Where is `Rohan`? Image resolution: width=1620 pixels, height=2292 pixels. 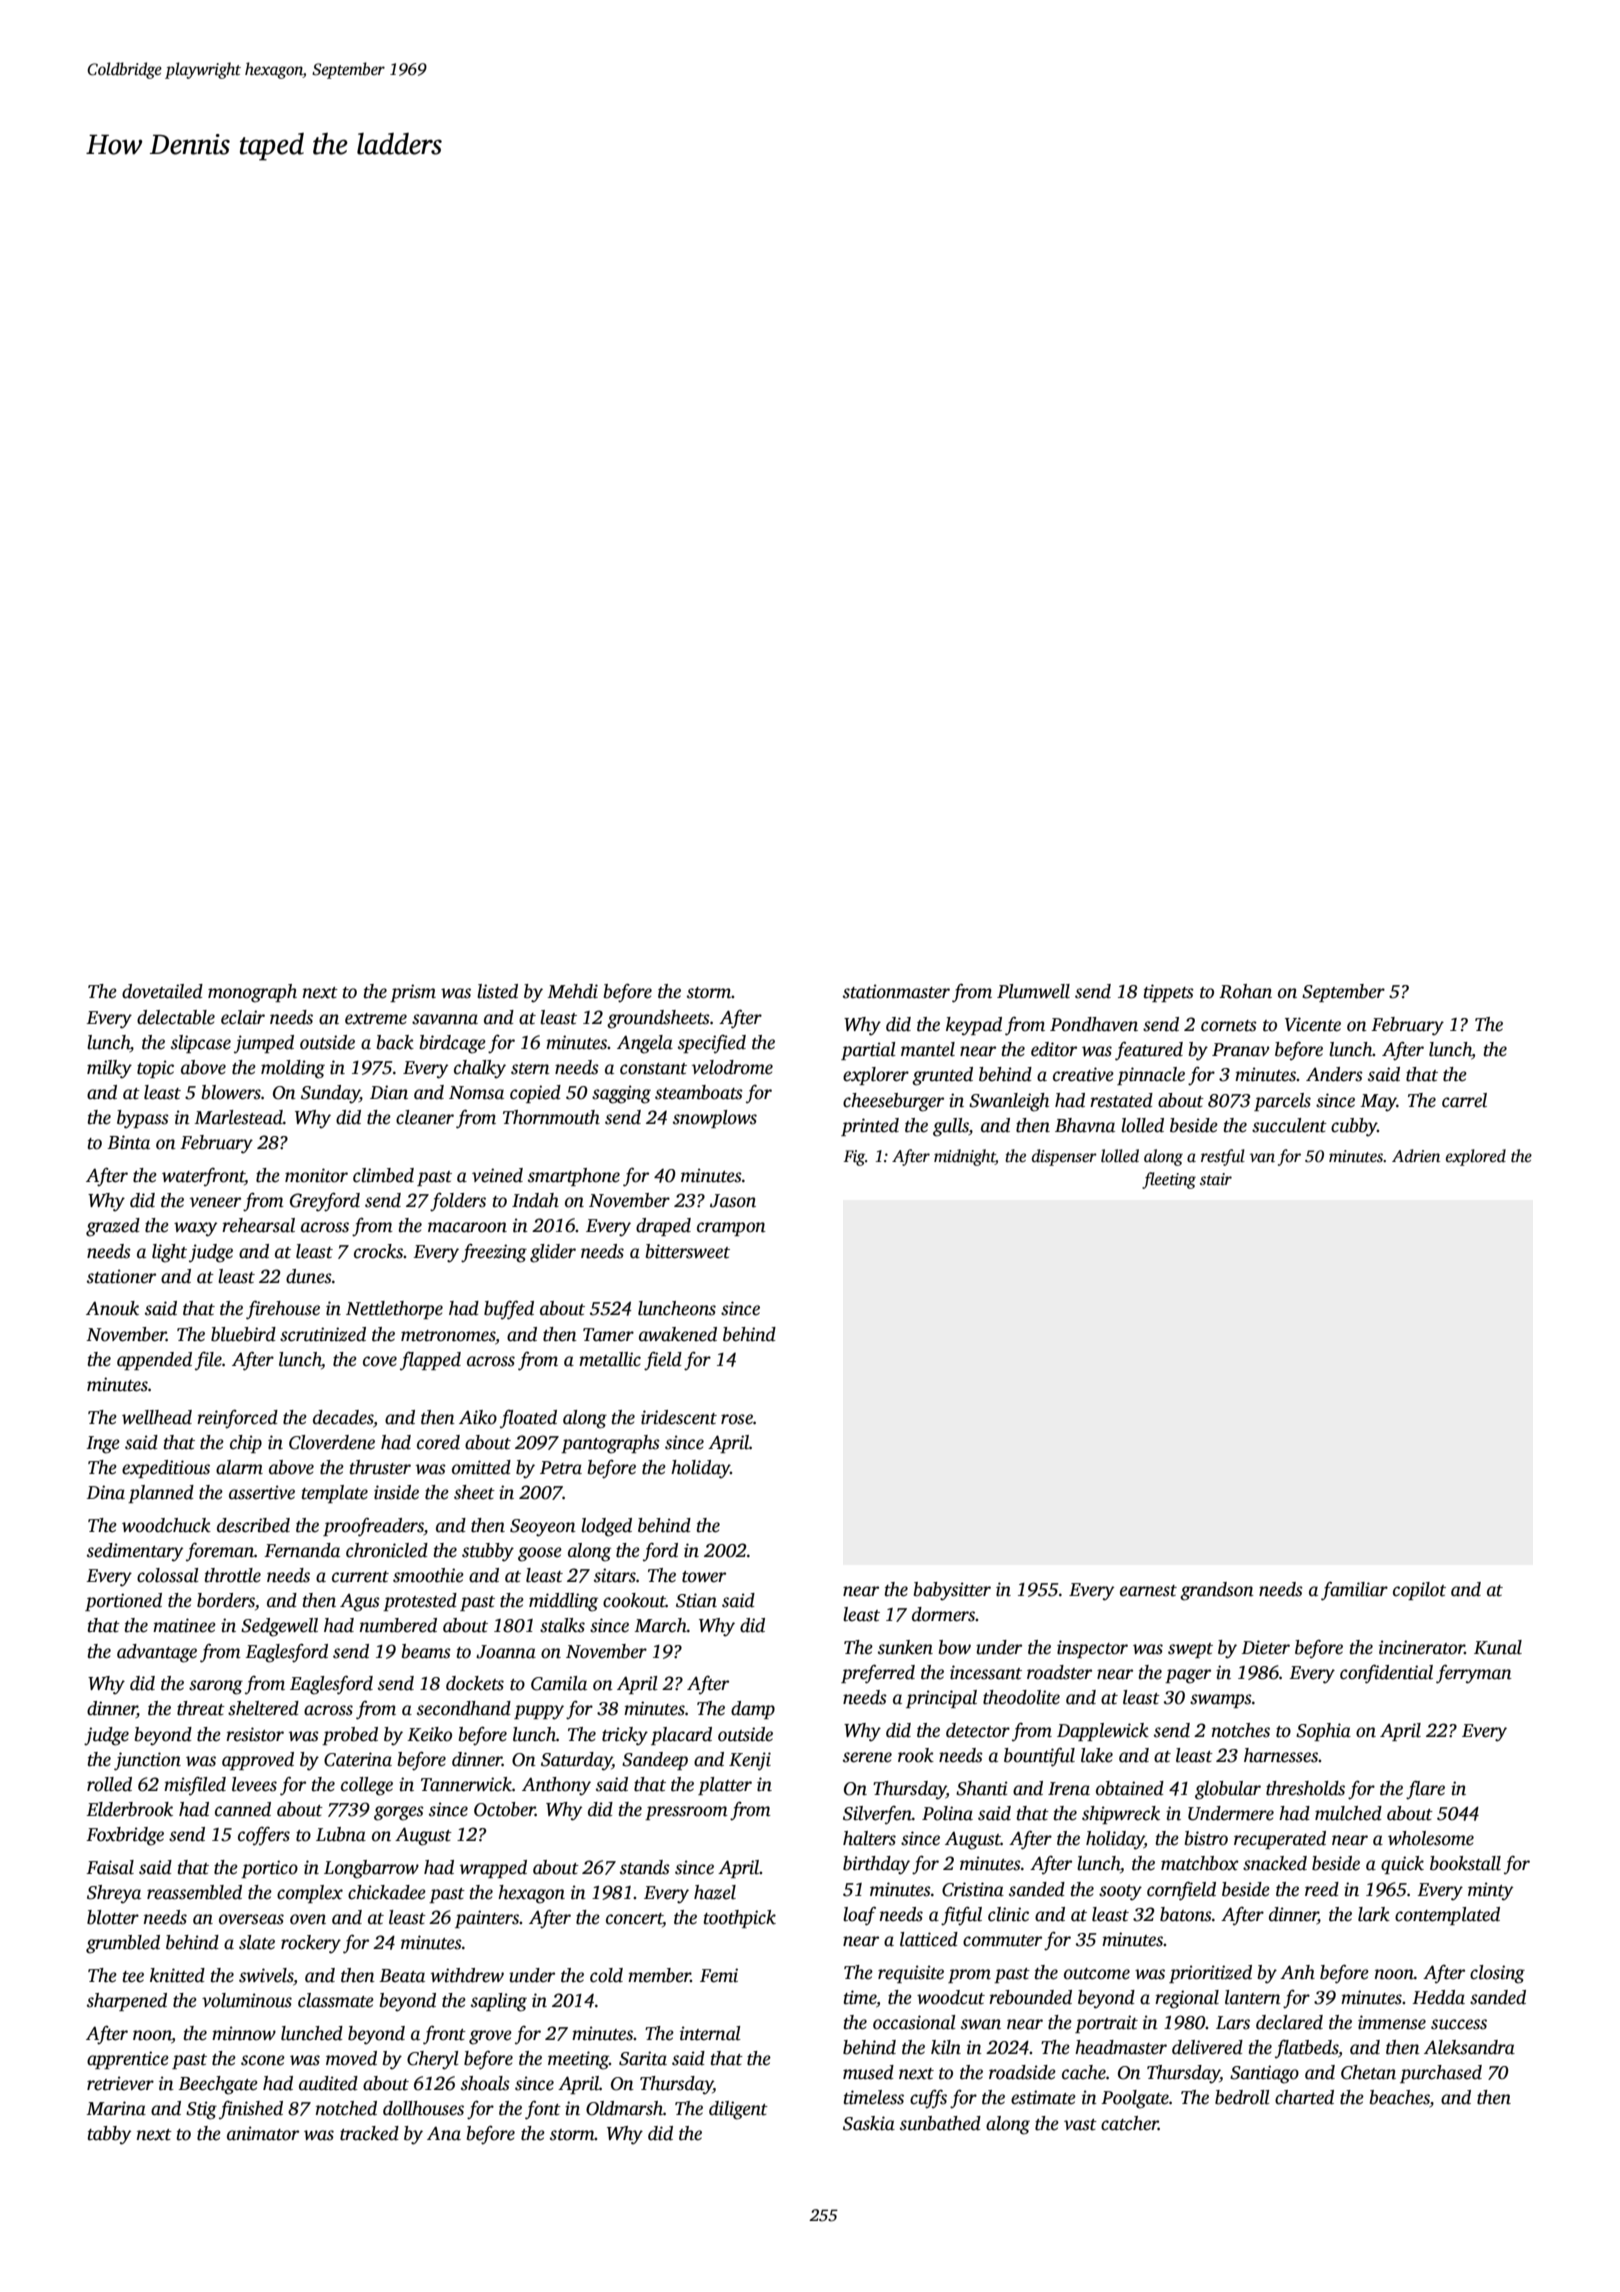 Rohan is located at coordinates (1245, 991).
